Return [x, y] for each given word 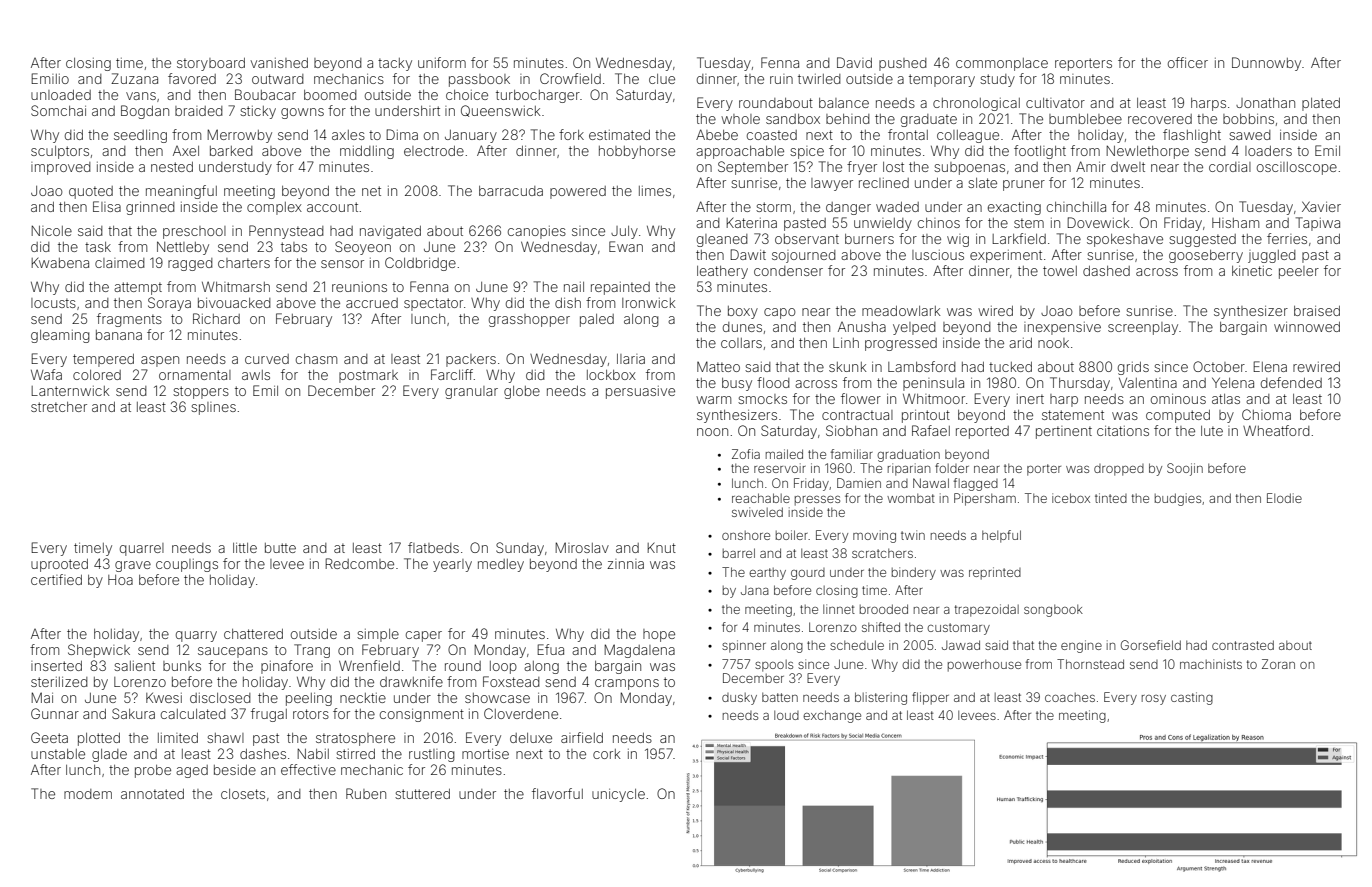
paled [597, 320]
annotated [152, 794]
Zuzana [134, 78]
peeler [1299, 272]
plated [1321, 104]
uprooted [59, 565]
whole [740, 119]
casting [1192, 698]
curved [267, 359]
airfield [582, 737]
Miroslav [582, 547]
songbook [1053, 610]
